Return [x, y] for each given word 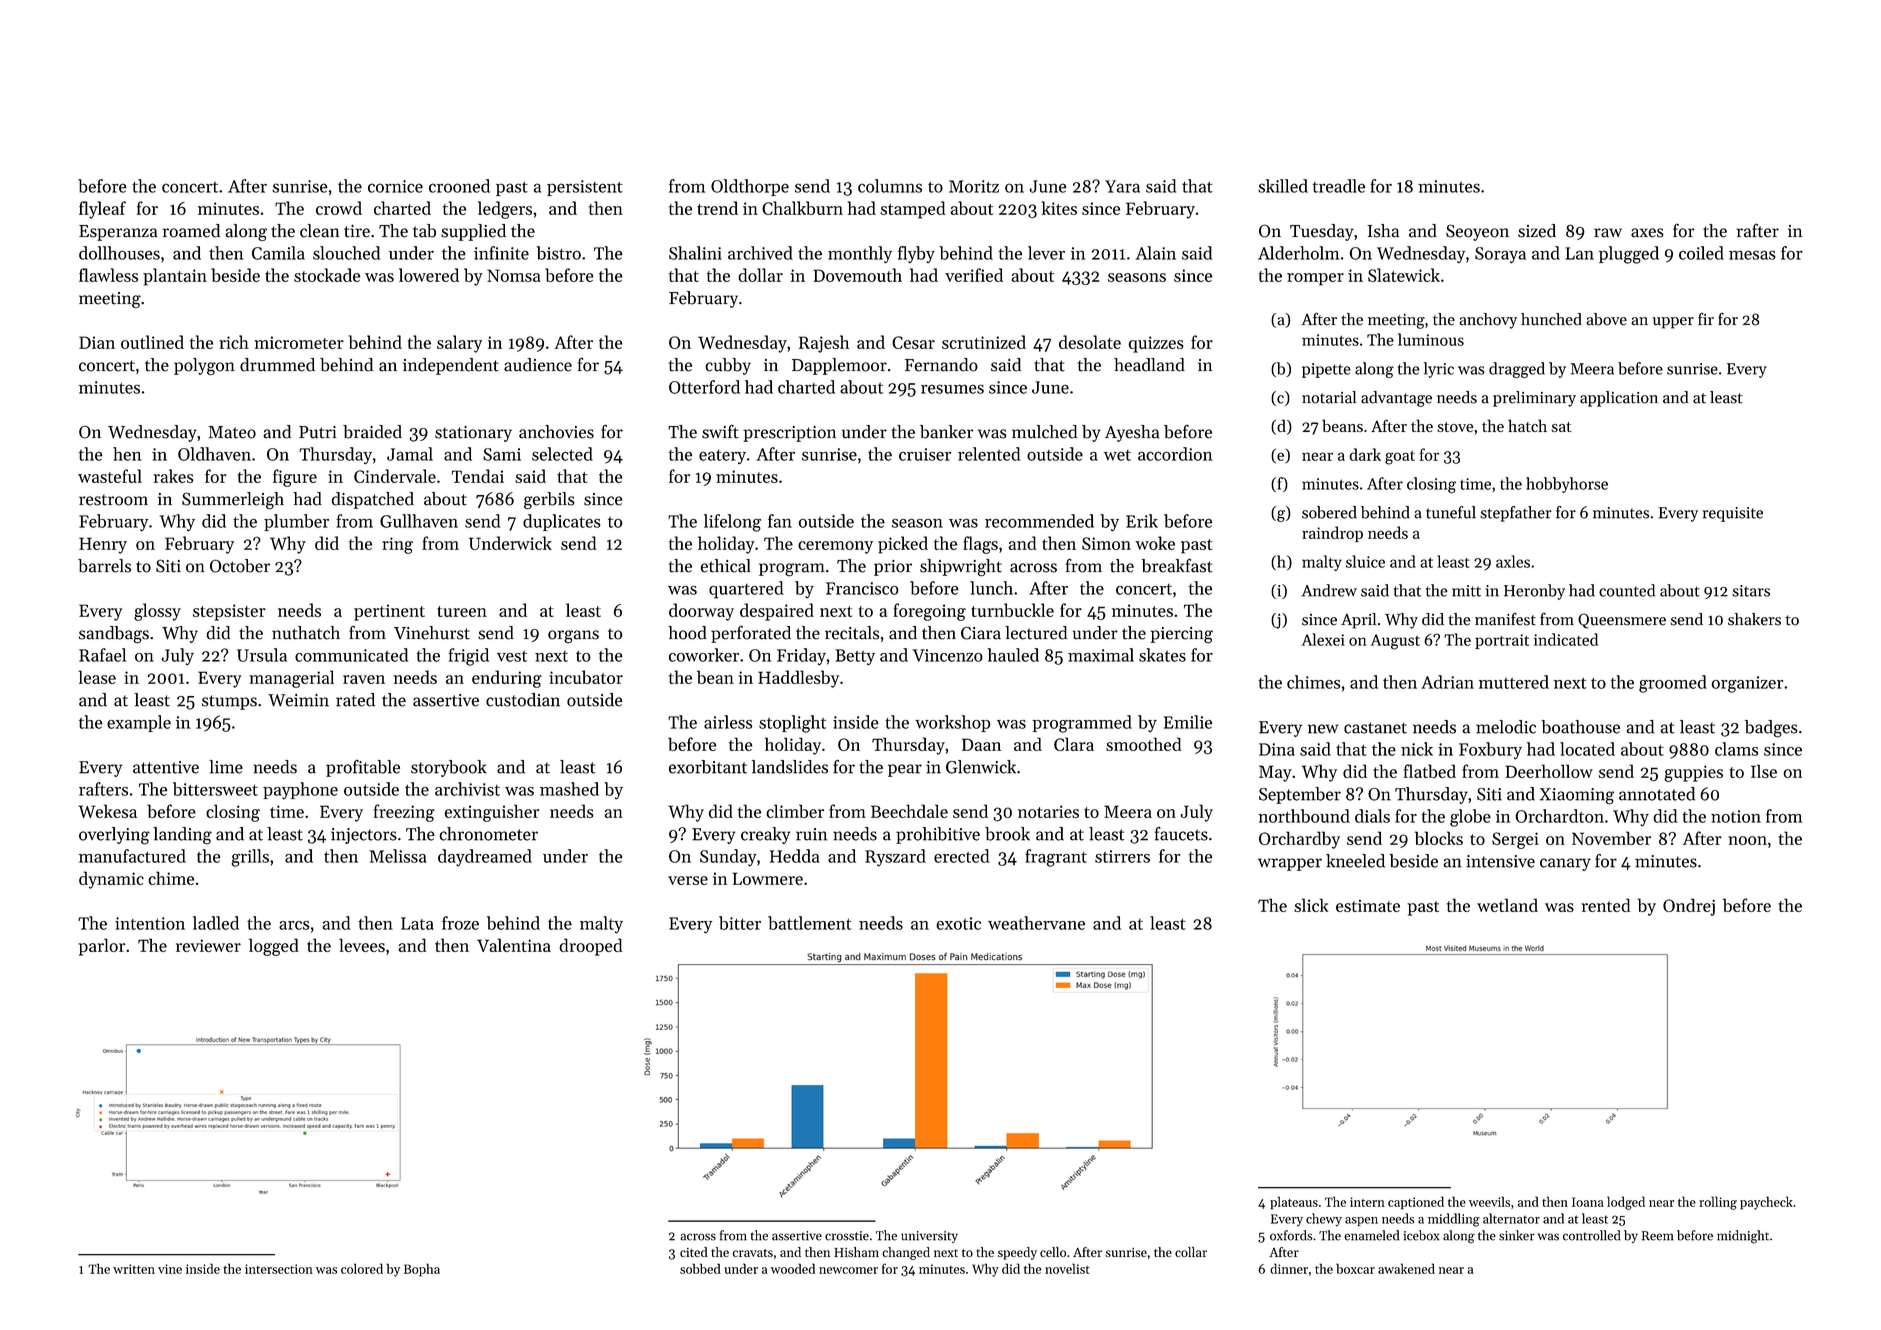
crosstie [847, 1236]
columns [890, 186]
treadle [1339, 186]
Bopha [422, 1270]
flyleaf [102, 210]
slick [1311, 905]
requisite [1732, 514]
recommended [1039, 521]
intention [150, 923]
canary [1565, 864]
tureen [462, 611]
